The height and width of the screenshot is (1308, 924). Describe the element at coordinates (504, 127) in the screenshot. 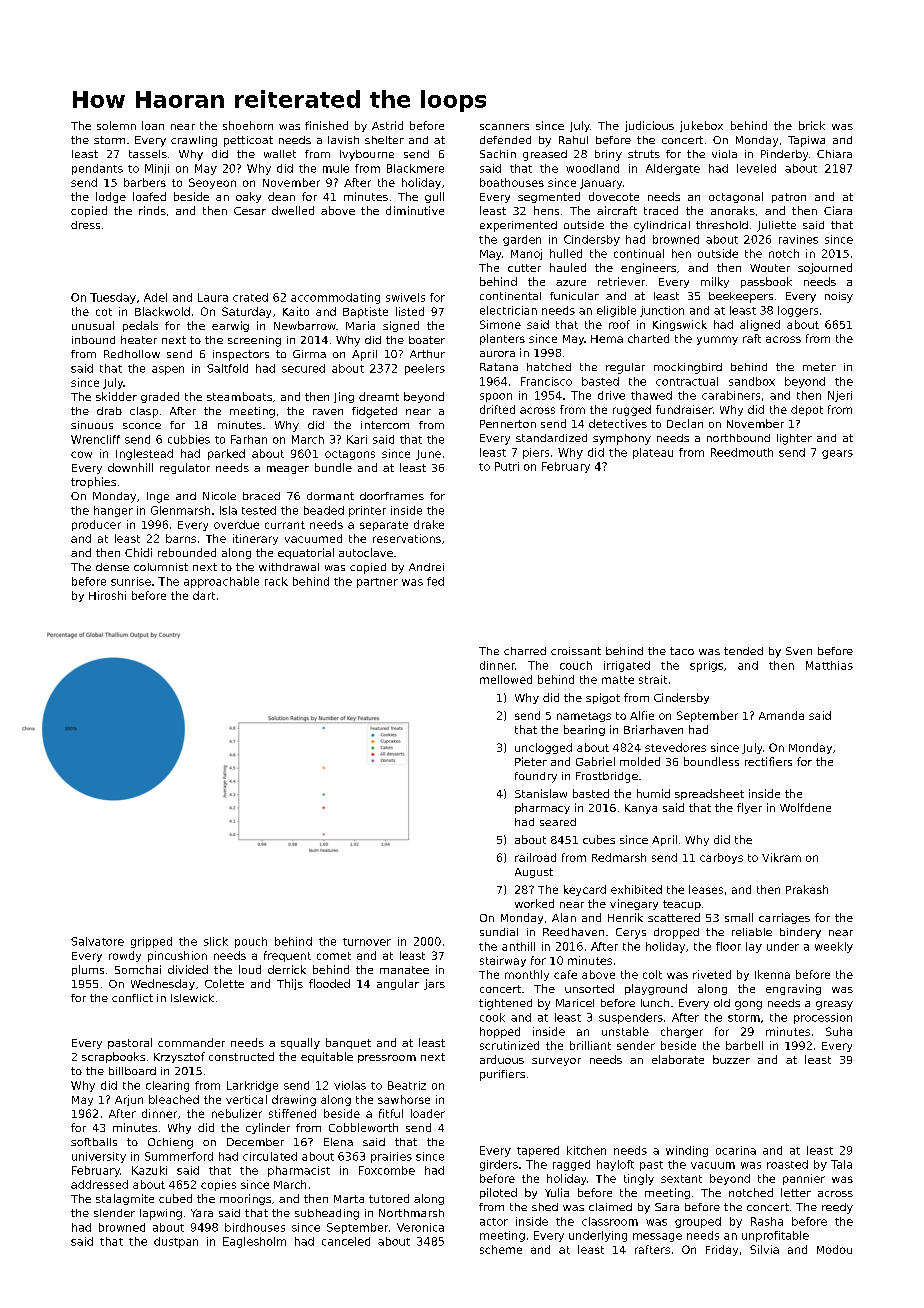

I see `scanners` at that location.
